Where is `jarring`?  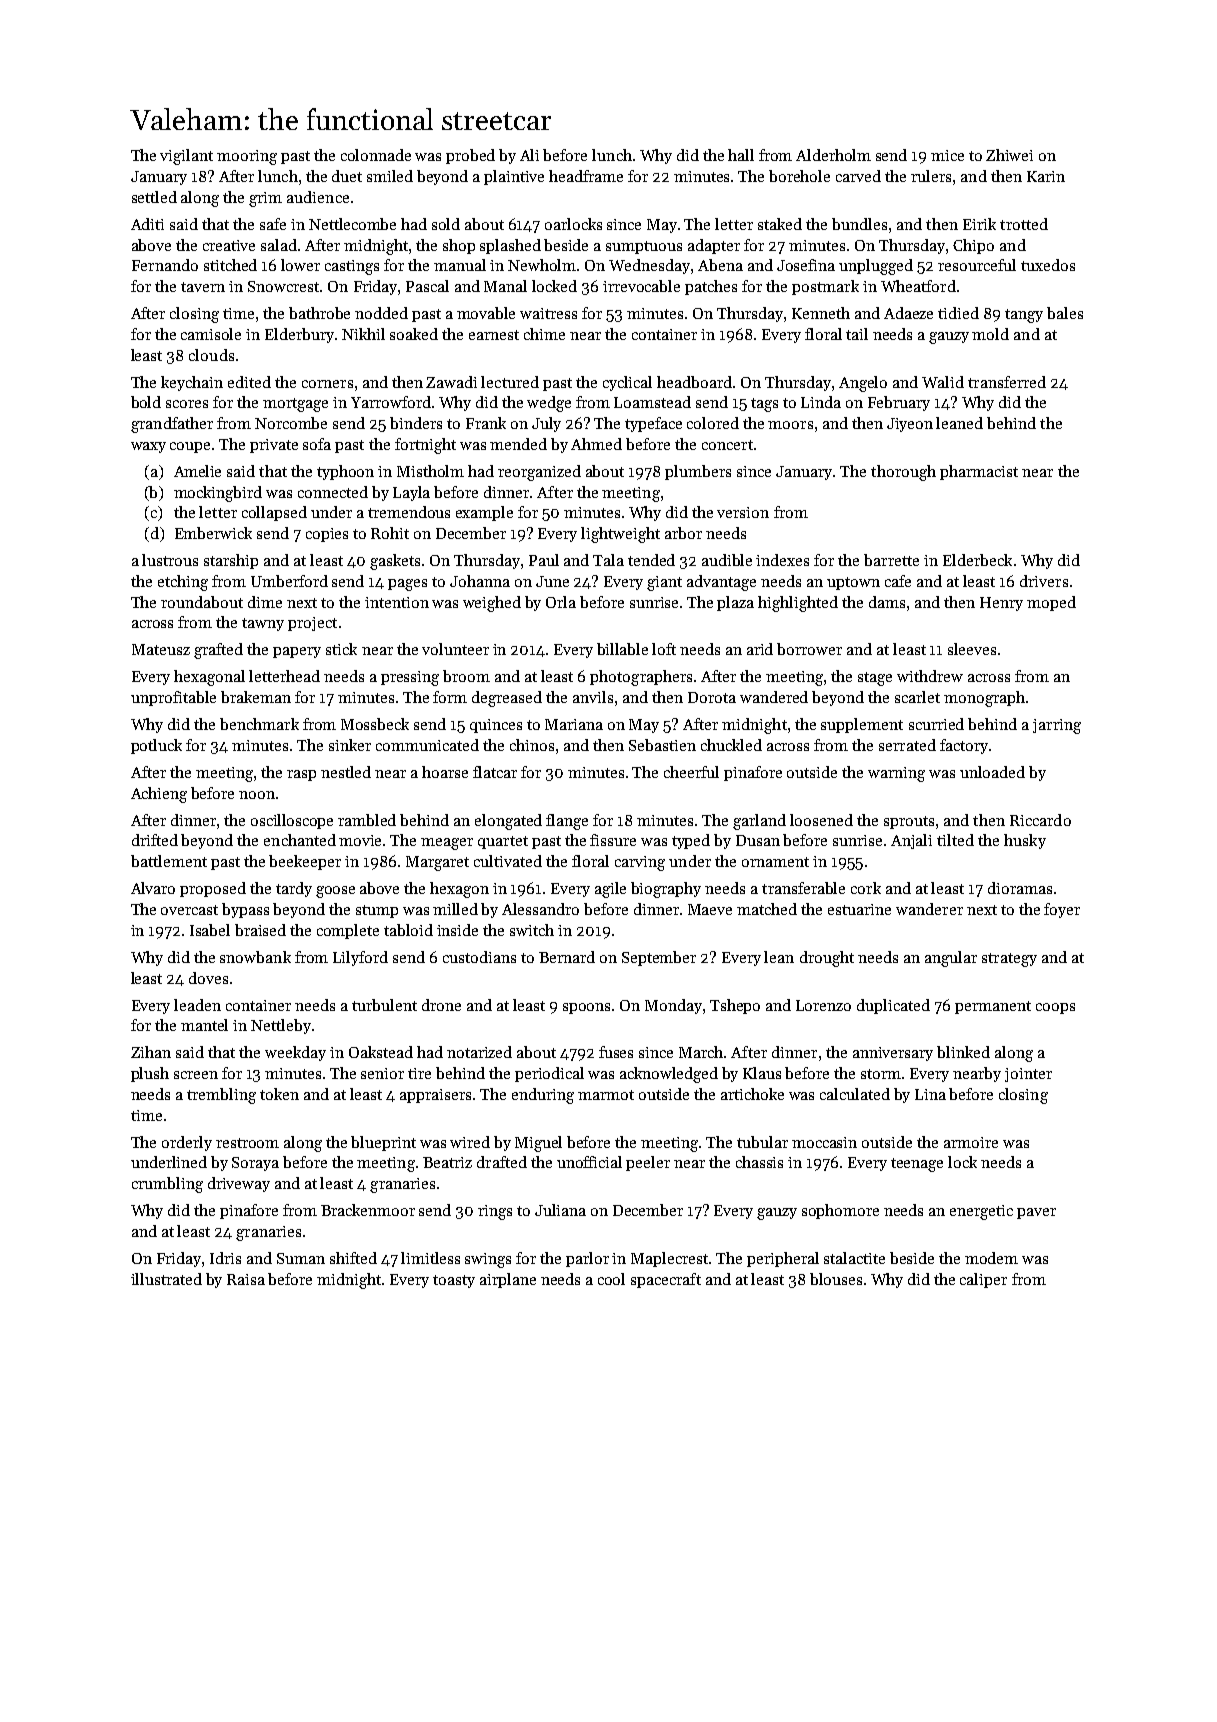
jarring is located at coordinates (1057, 726).
